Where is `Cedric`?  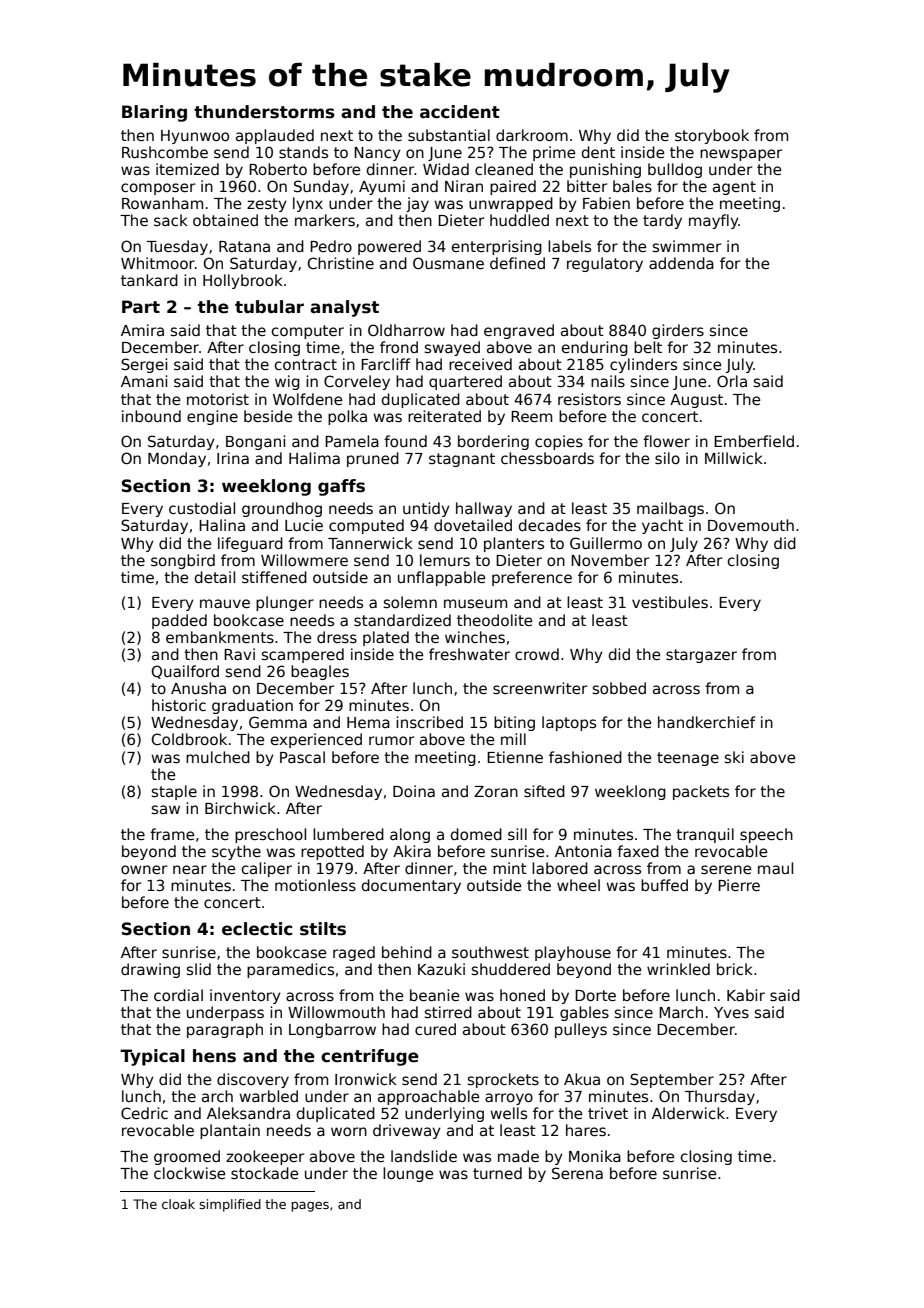
Cedric is located at coordinates (144, 1113).
